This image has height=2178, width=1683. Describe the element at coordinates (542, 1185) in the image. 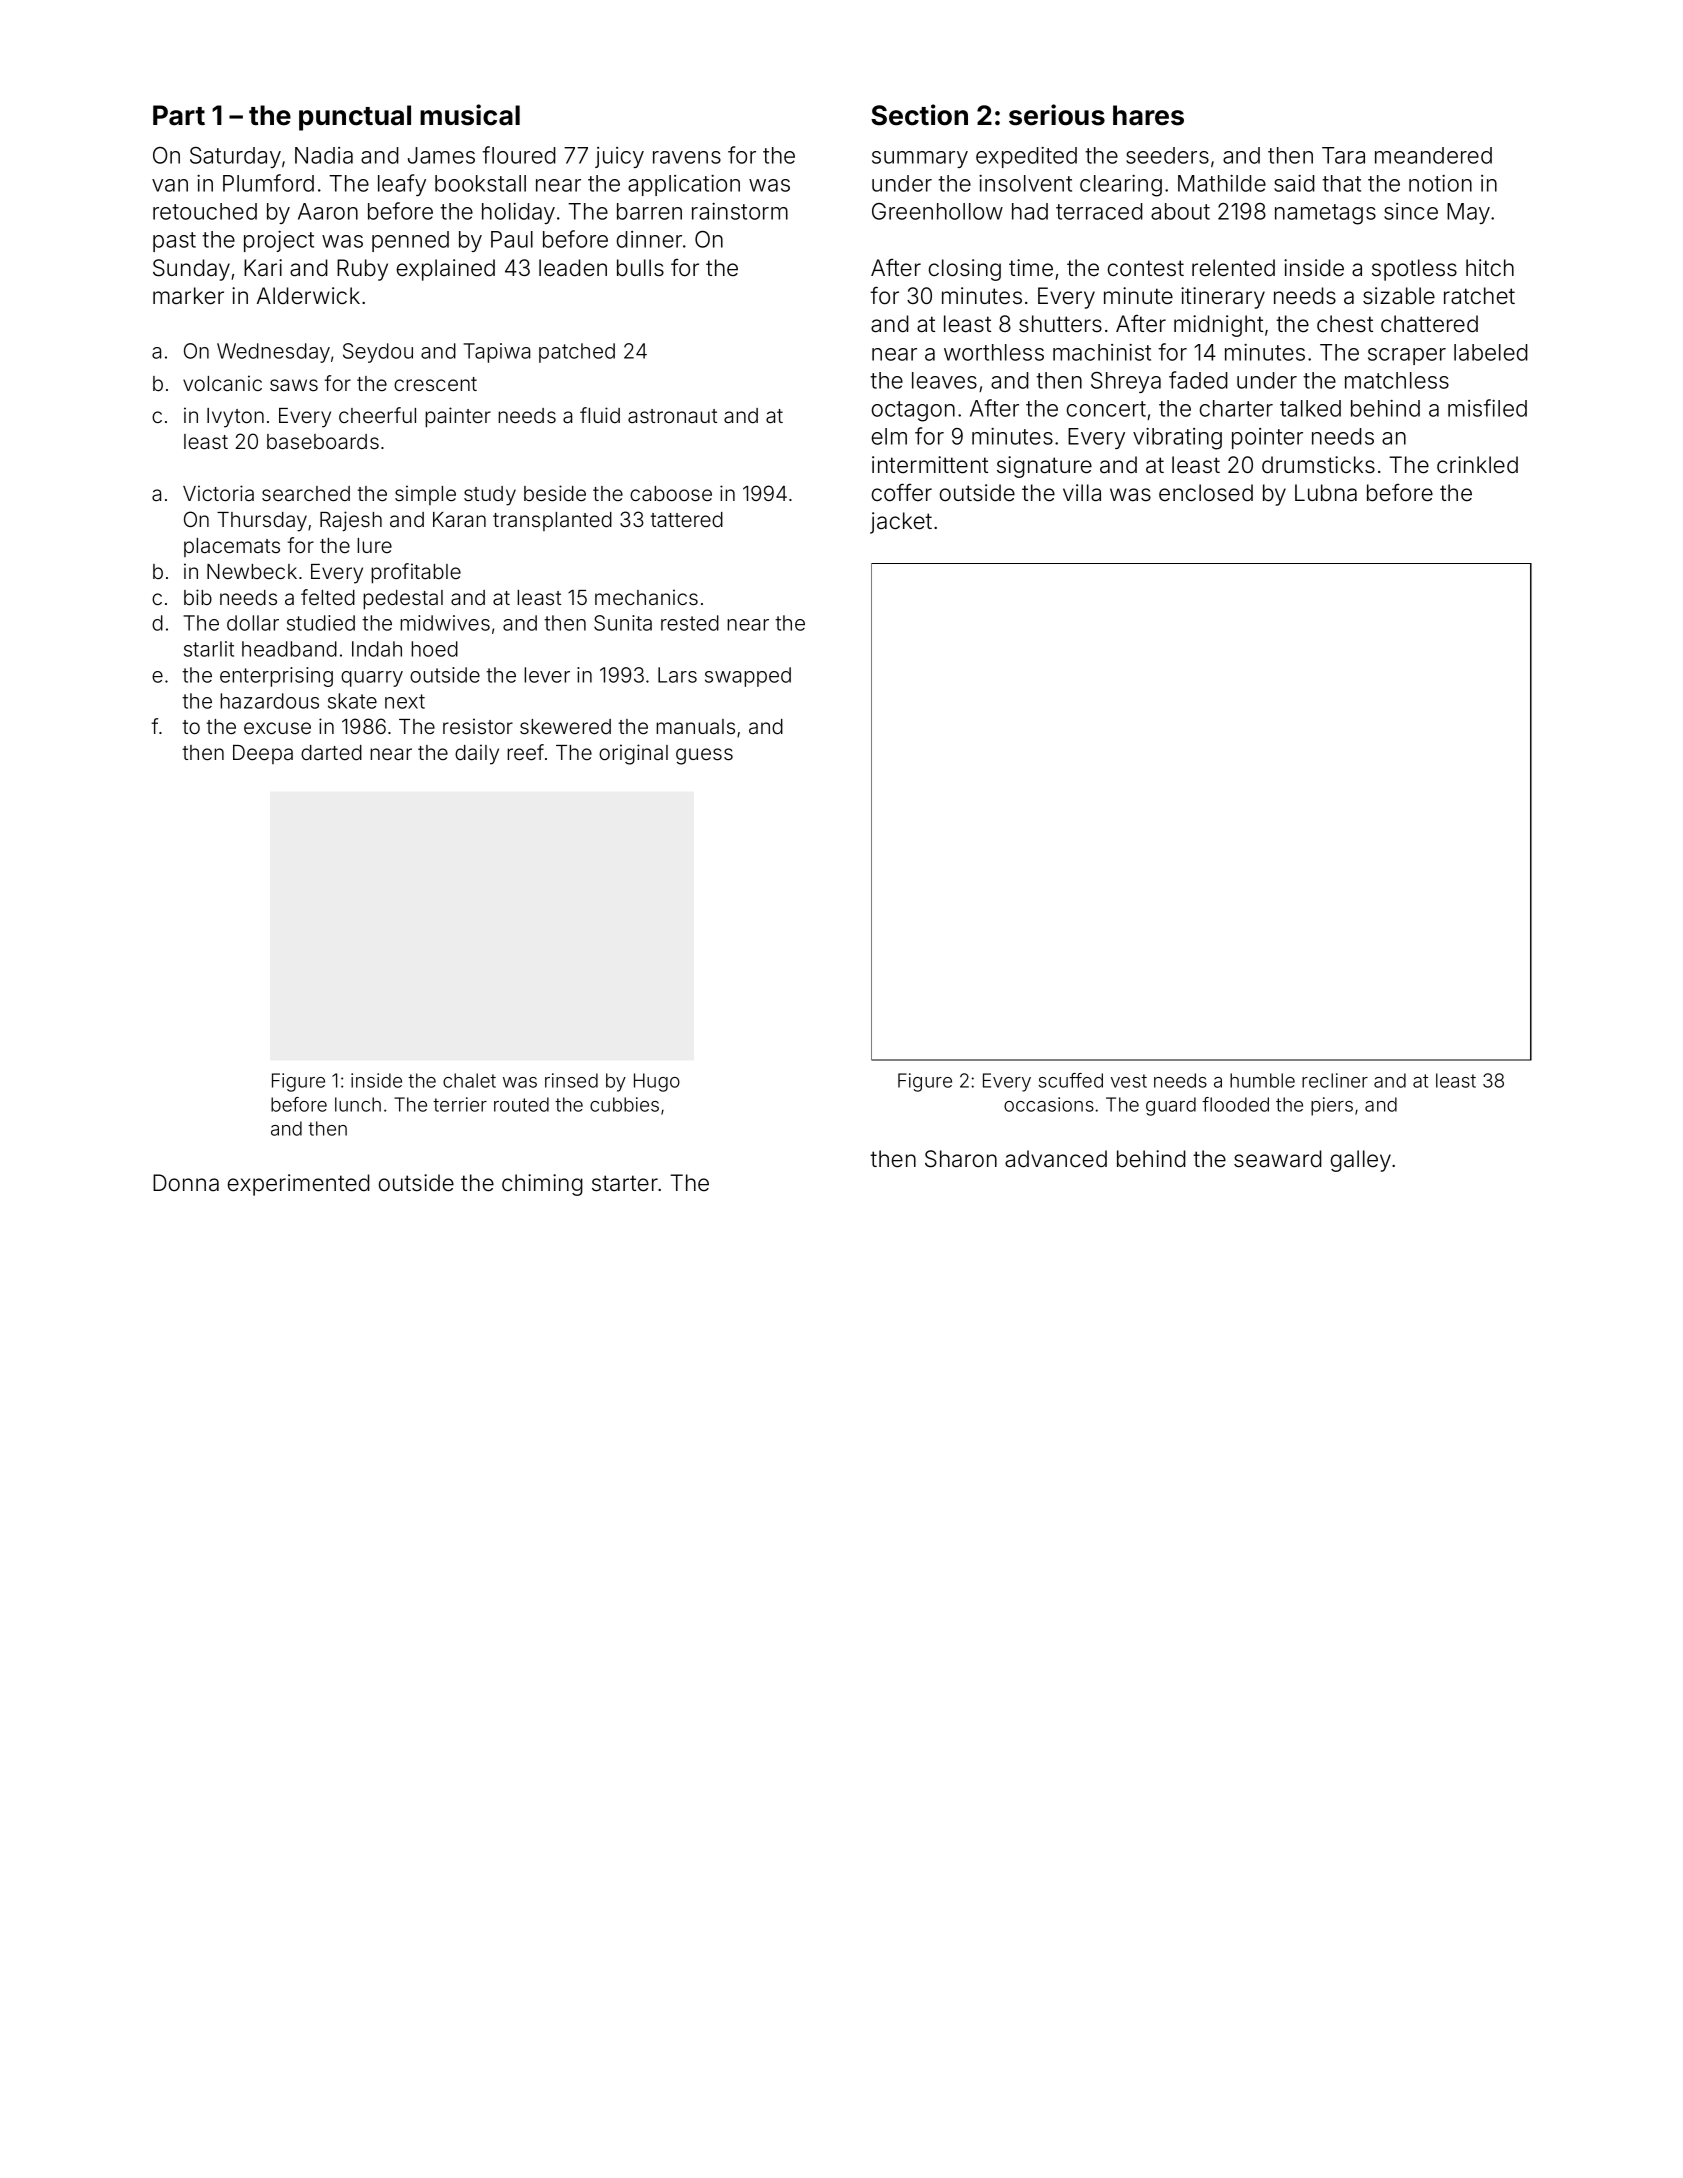

I see `chiming` at that location.
